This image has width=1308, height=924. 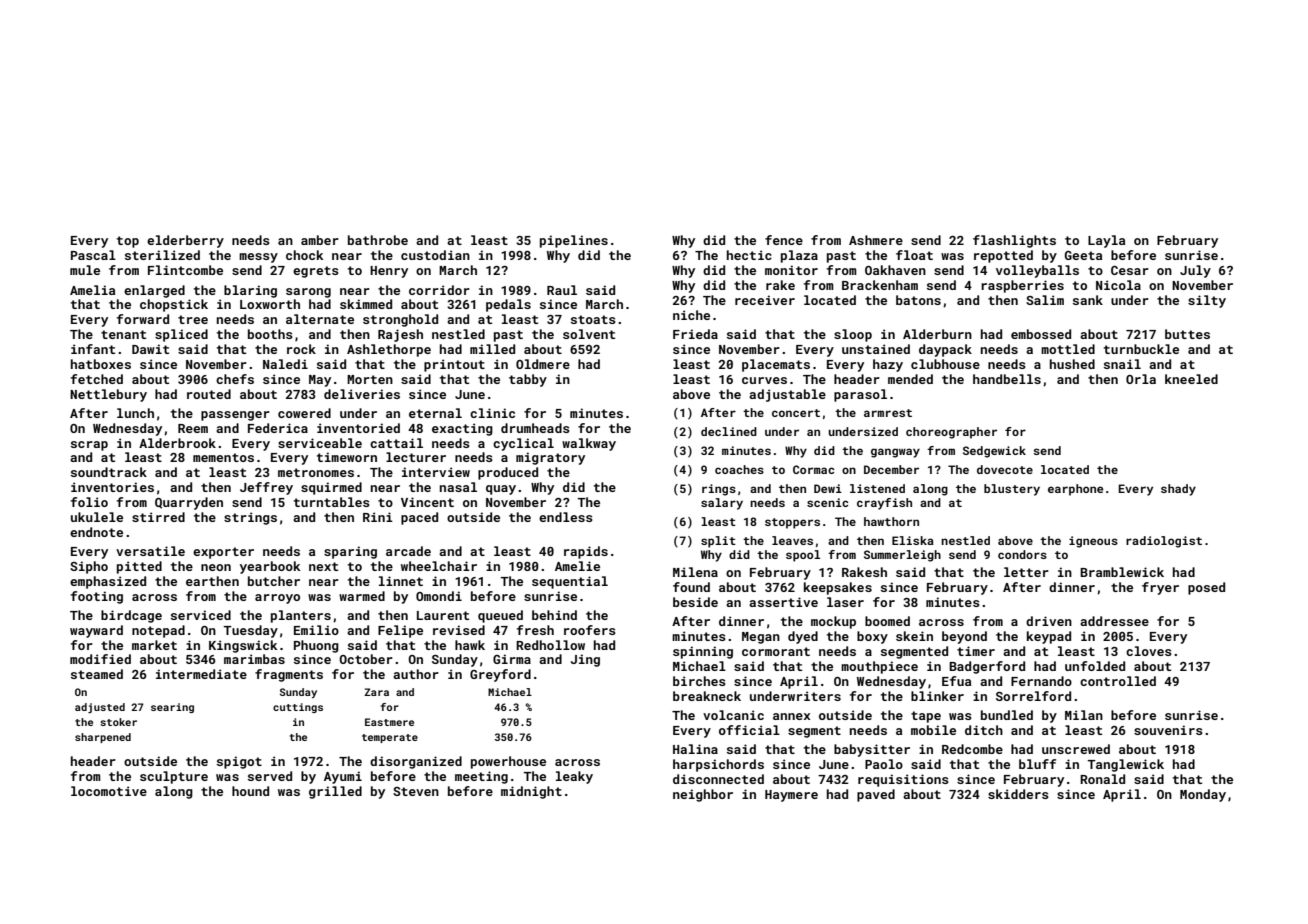 I want to click on listened, so click(x=877, y=488).
